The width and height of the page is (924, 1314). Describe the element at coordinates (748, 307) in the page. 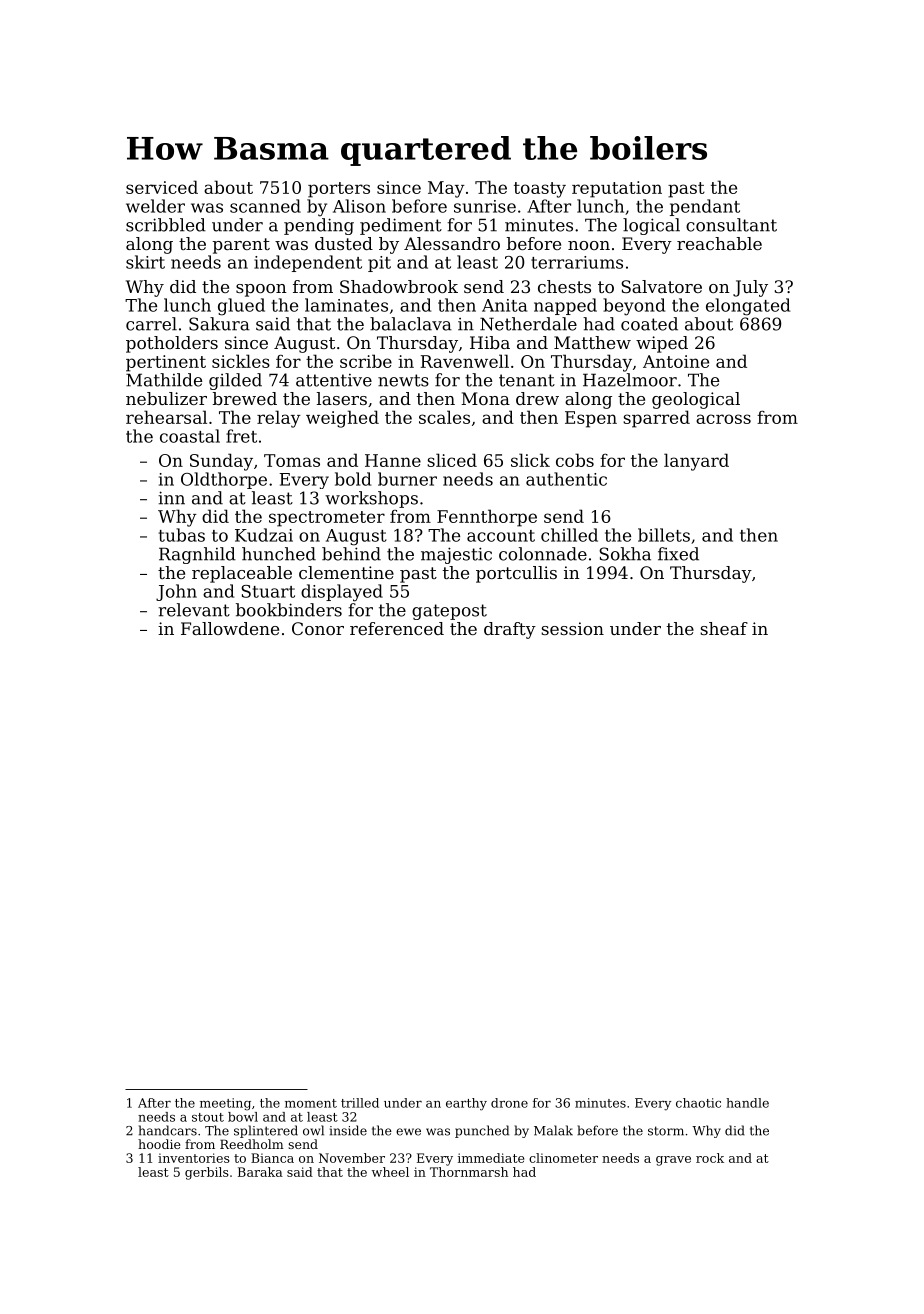

I see `elongated` at that location.
